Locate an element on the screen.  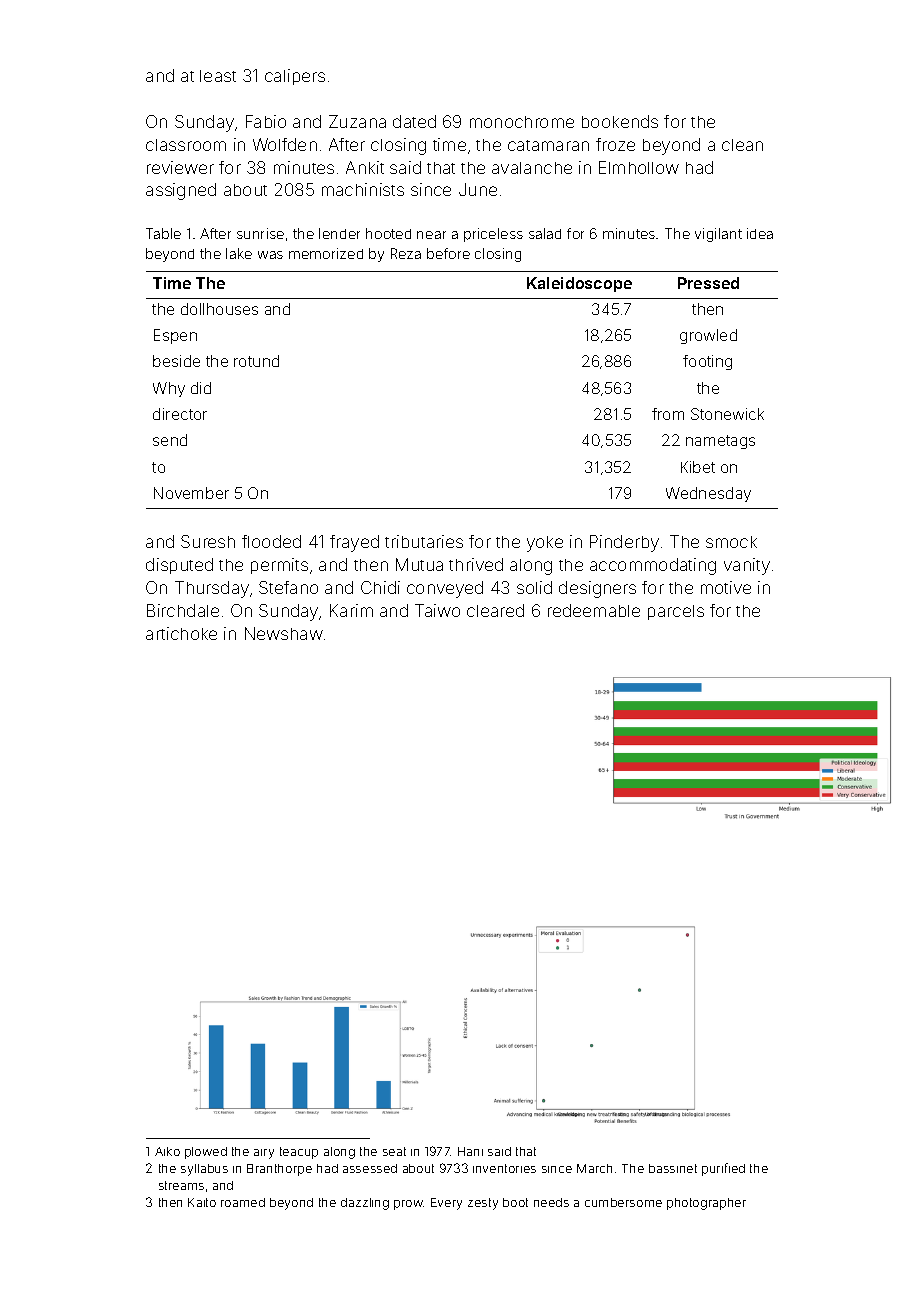
tributaries is located at coordinates (424, 541).
